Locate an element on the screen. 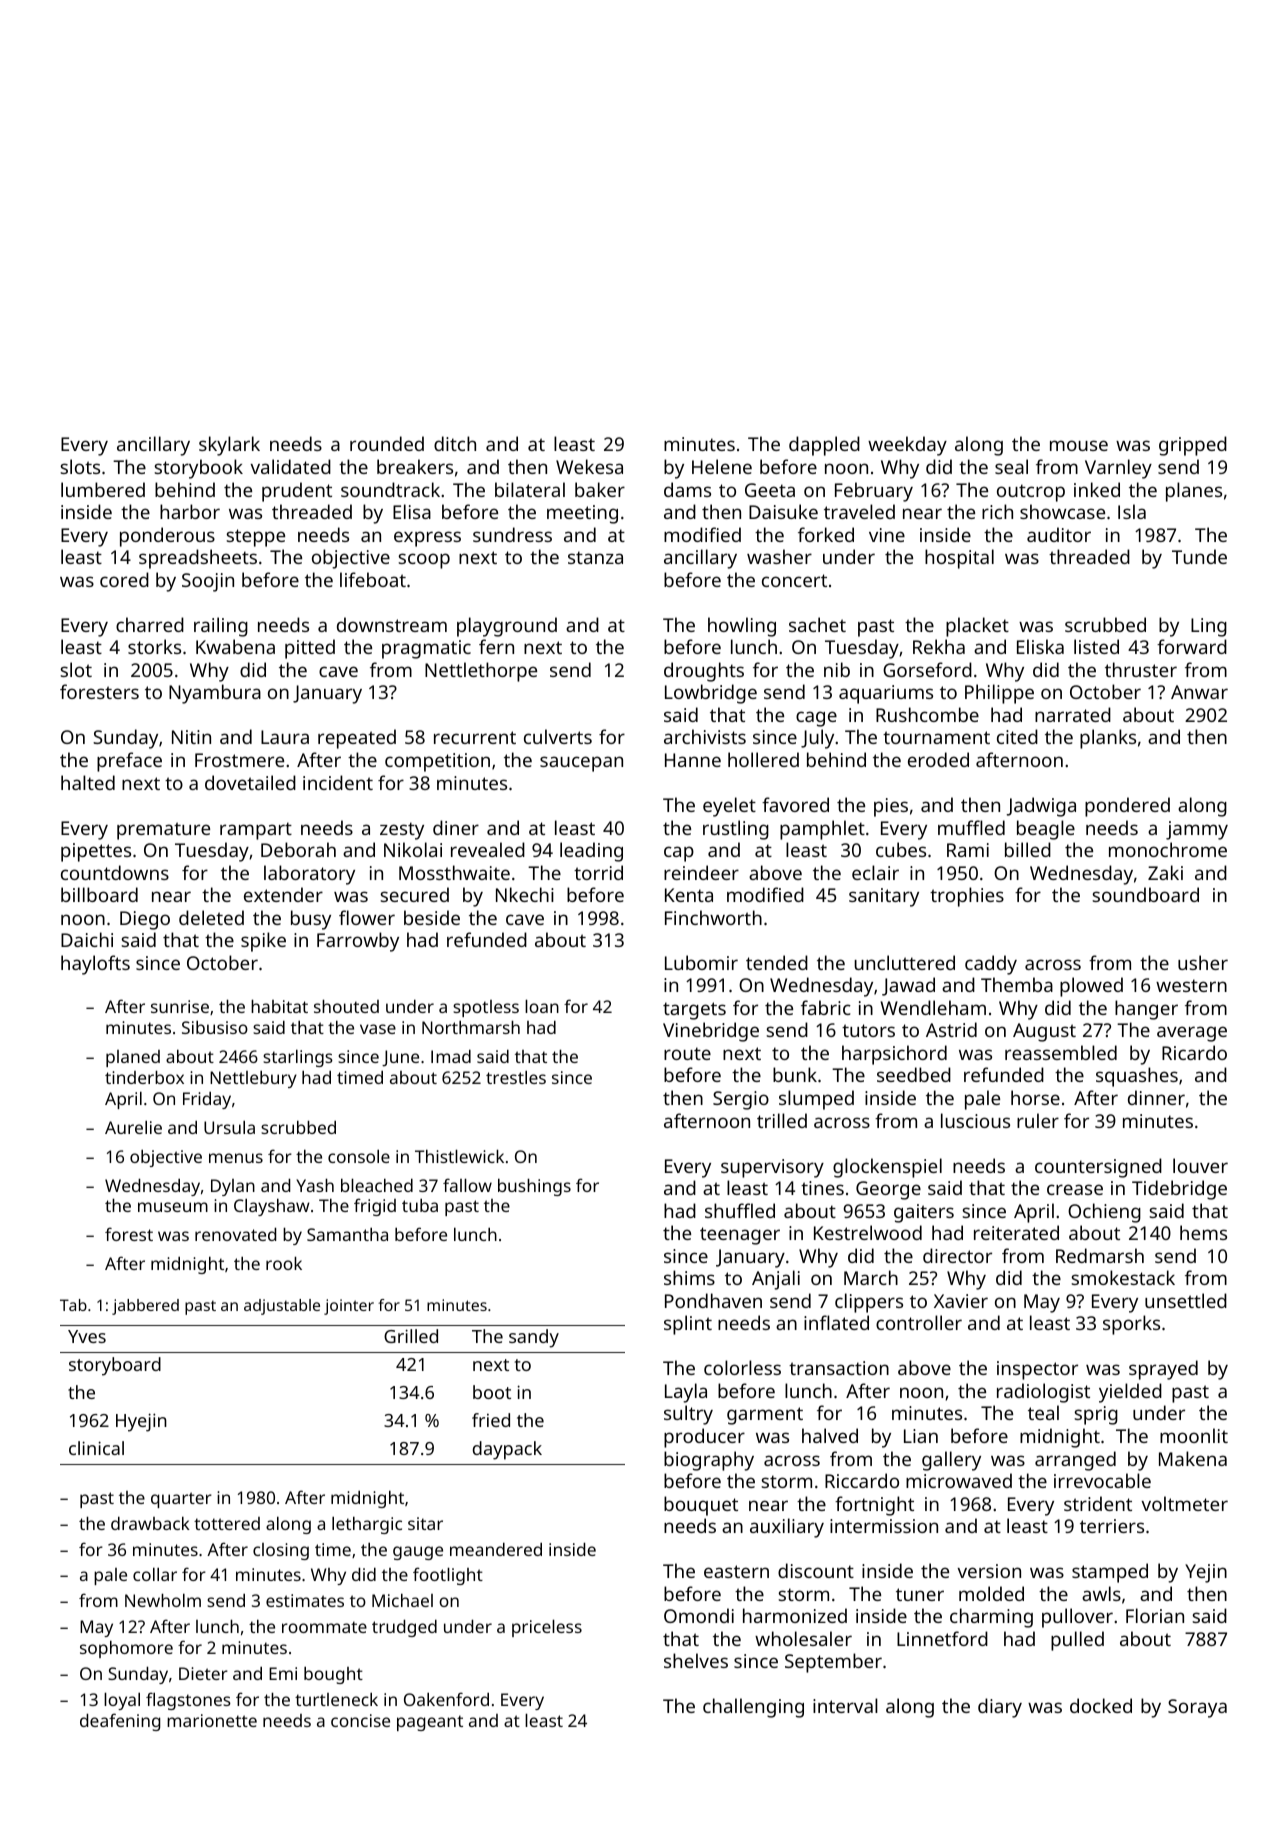 The height and width of the screenshot is (1822, 1288). pageant is located at coordinates (430, 1723).
